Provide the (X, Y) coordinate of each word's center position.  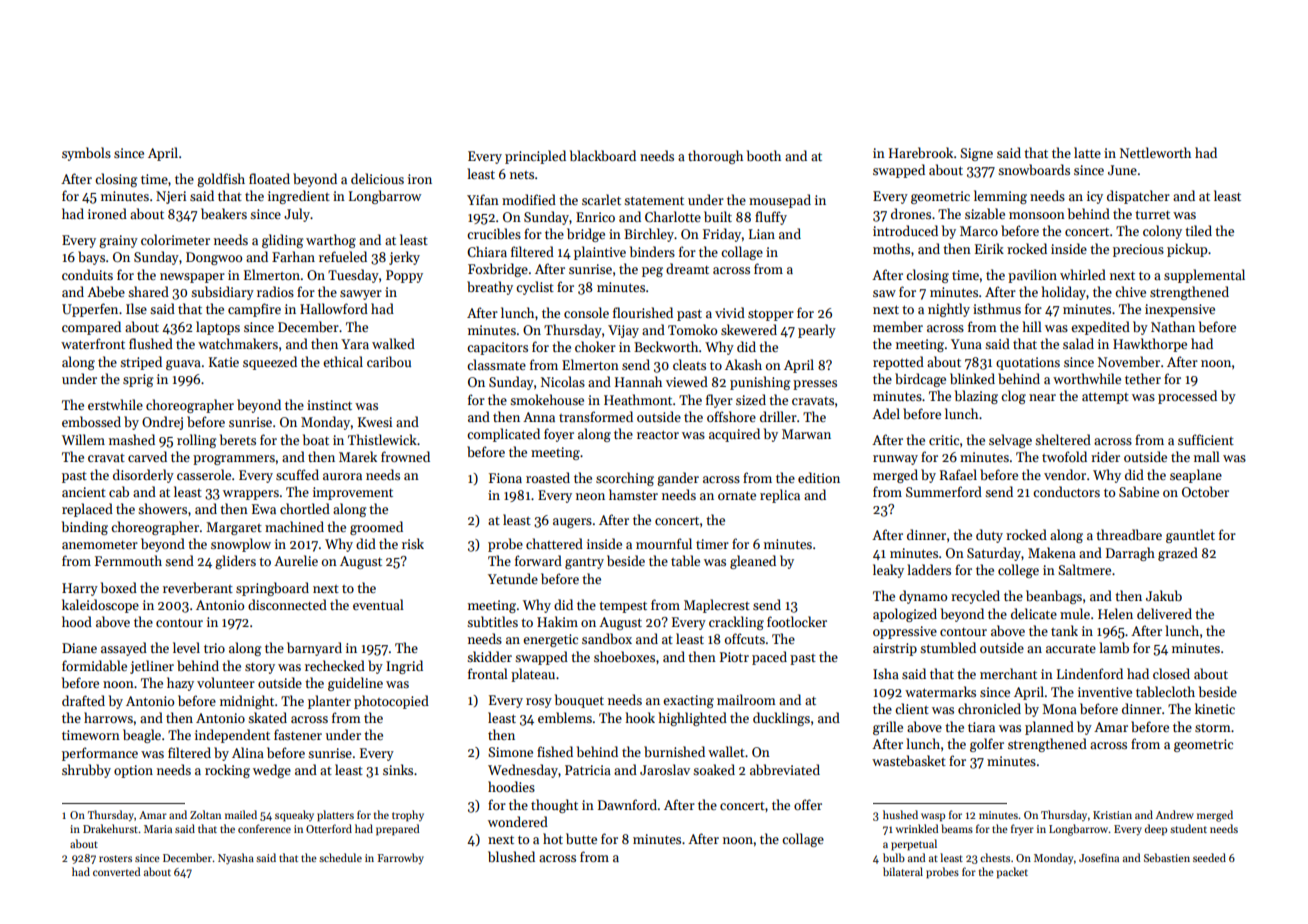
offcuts (745, 638)
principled (535, 157)
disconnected (287, 604)
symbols (86, 154)
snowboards (1034, 169)
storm (1213, 728)
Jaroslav (665, 769)
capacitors (497, 348)
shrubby (86, 771)
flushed (151, 343)
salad (1078, 343)
